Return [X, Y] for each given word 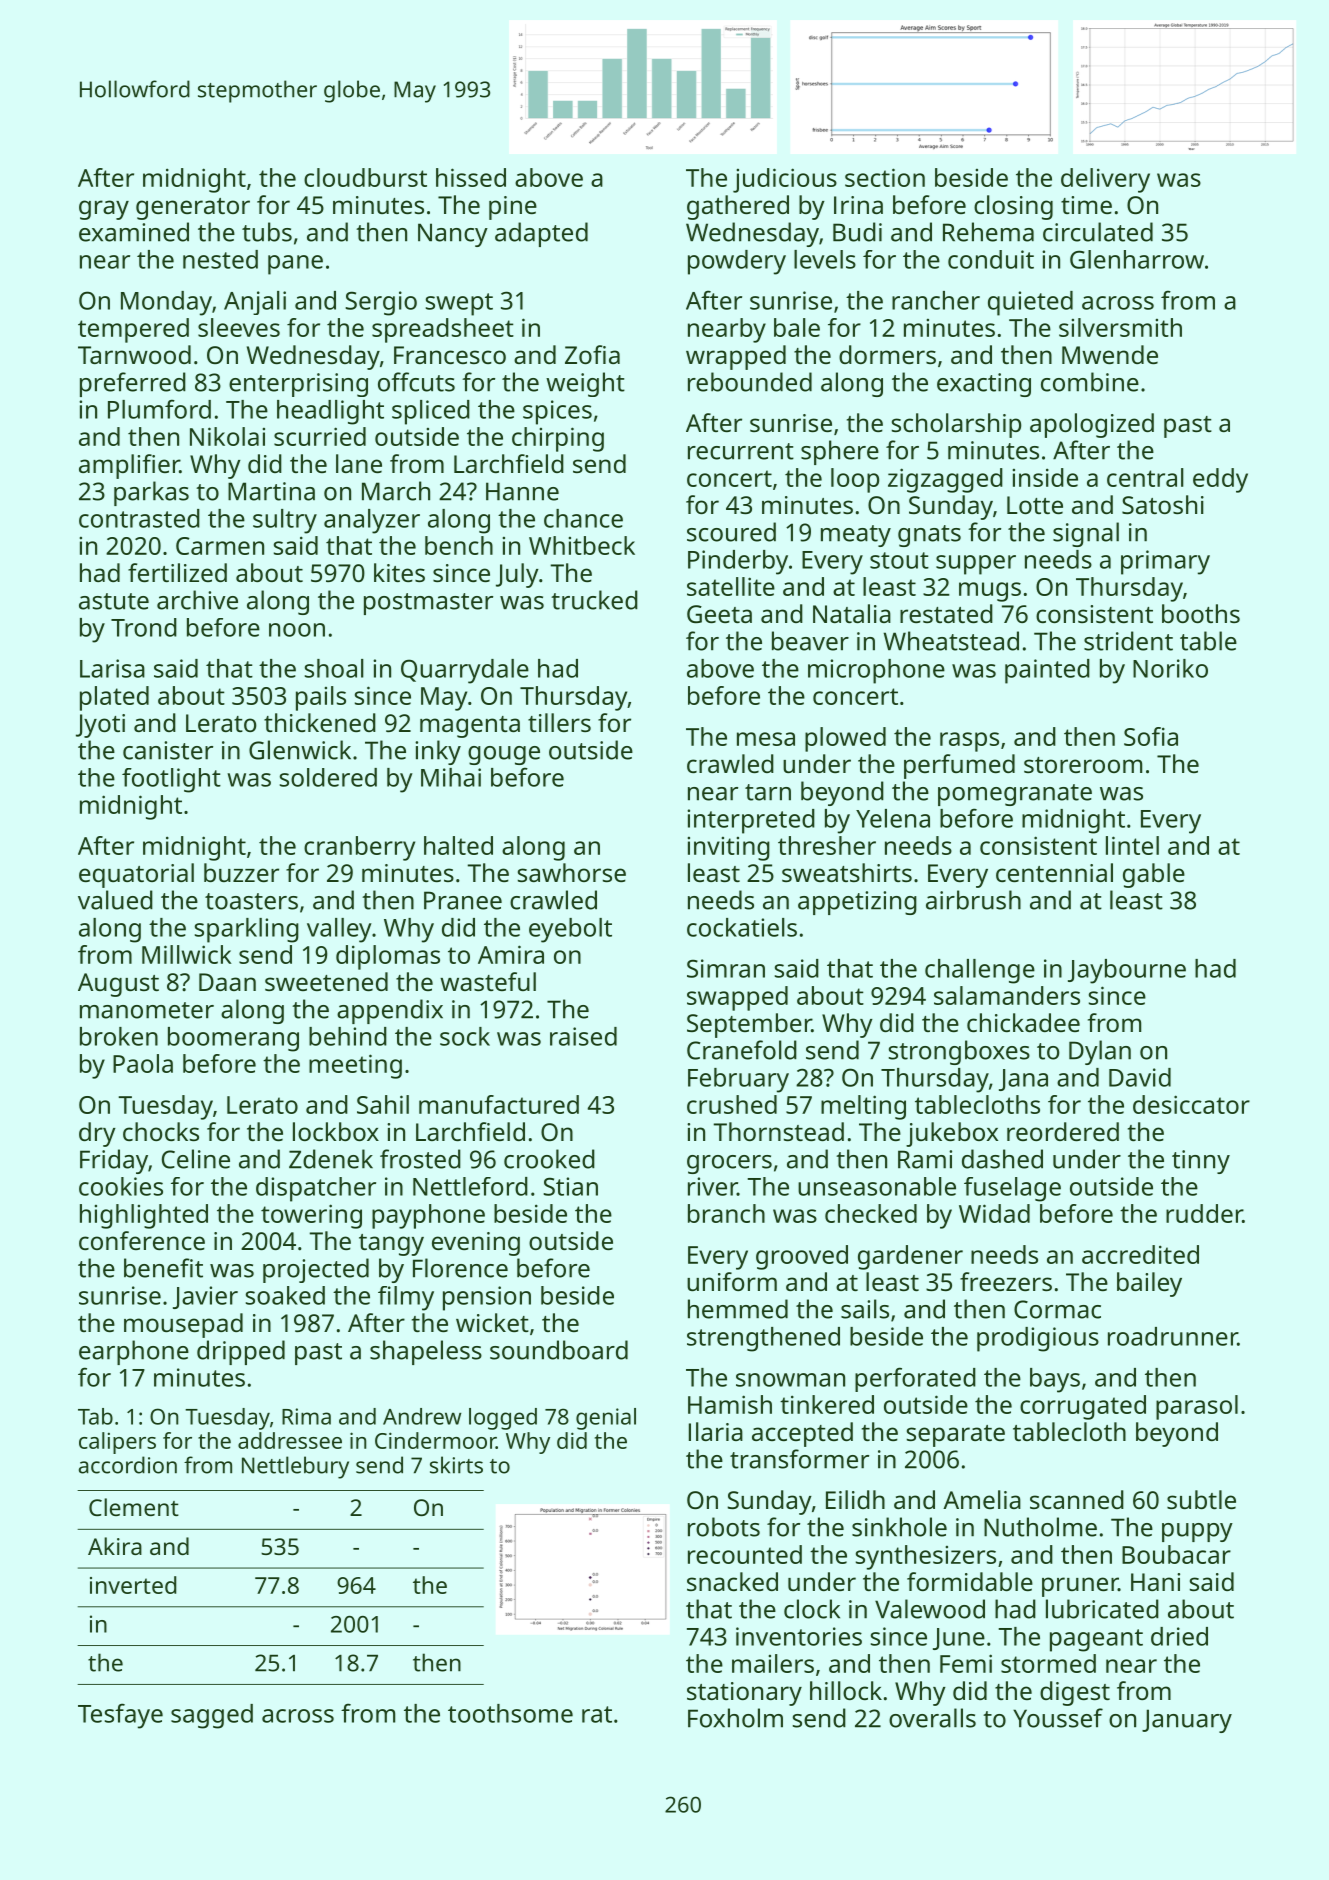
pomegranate [1015, 795]
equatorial [136, 875]
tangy [391, 1245]
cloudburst [365, 177]
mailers [773, 1663]
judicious [785, 180]
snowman [790, 1380]
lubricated [1102, 1609]
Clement [134, 1507]
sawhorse [572, 872]
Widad [994, 1213]
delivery [1105, 180]
